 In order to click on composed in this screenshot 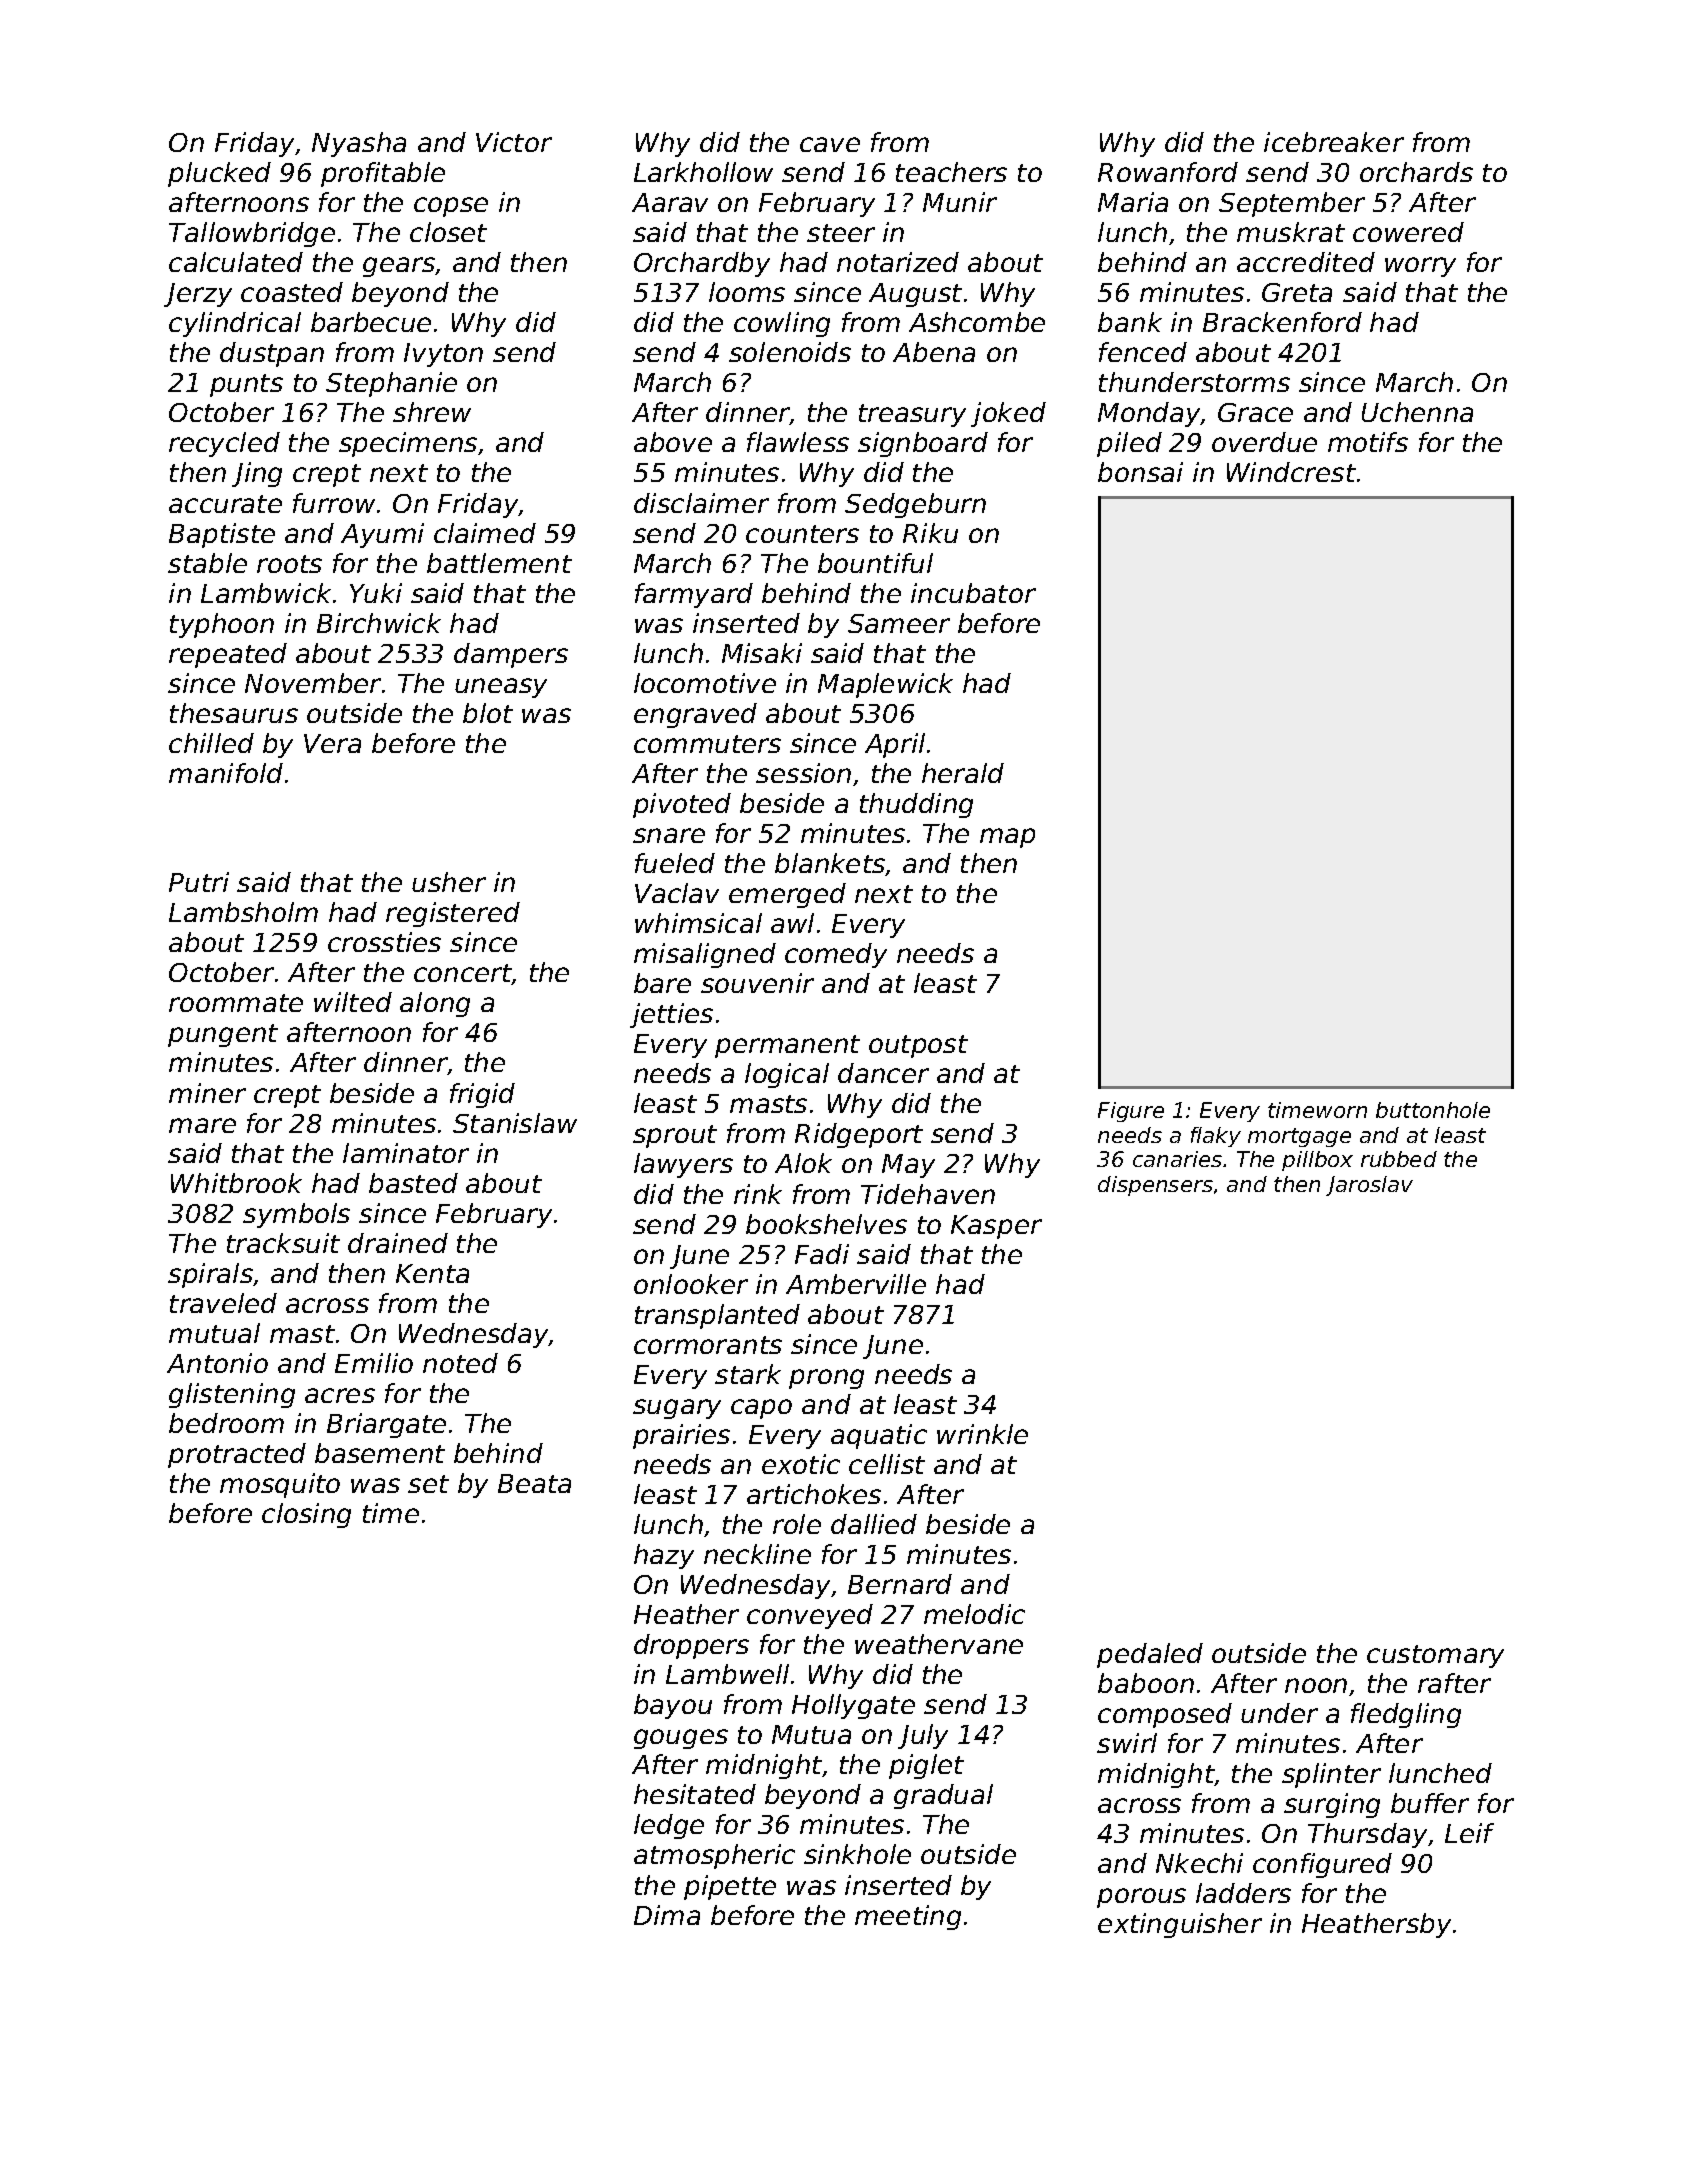, I will do `click(1165, 1715)`.
